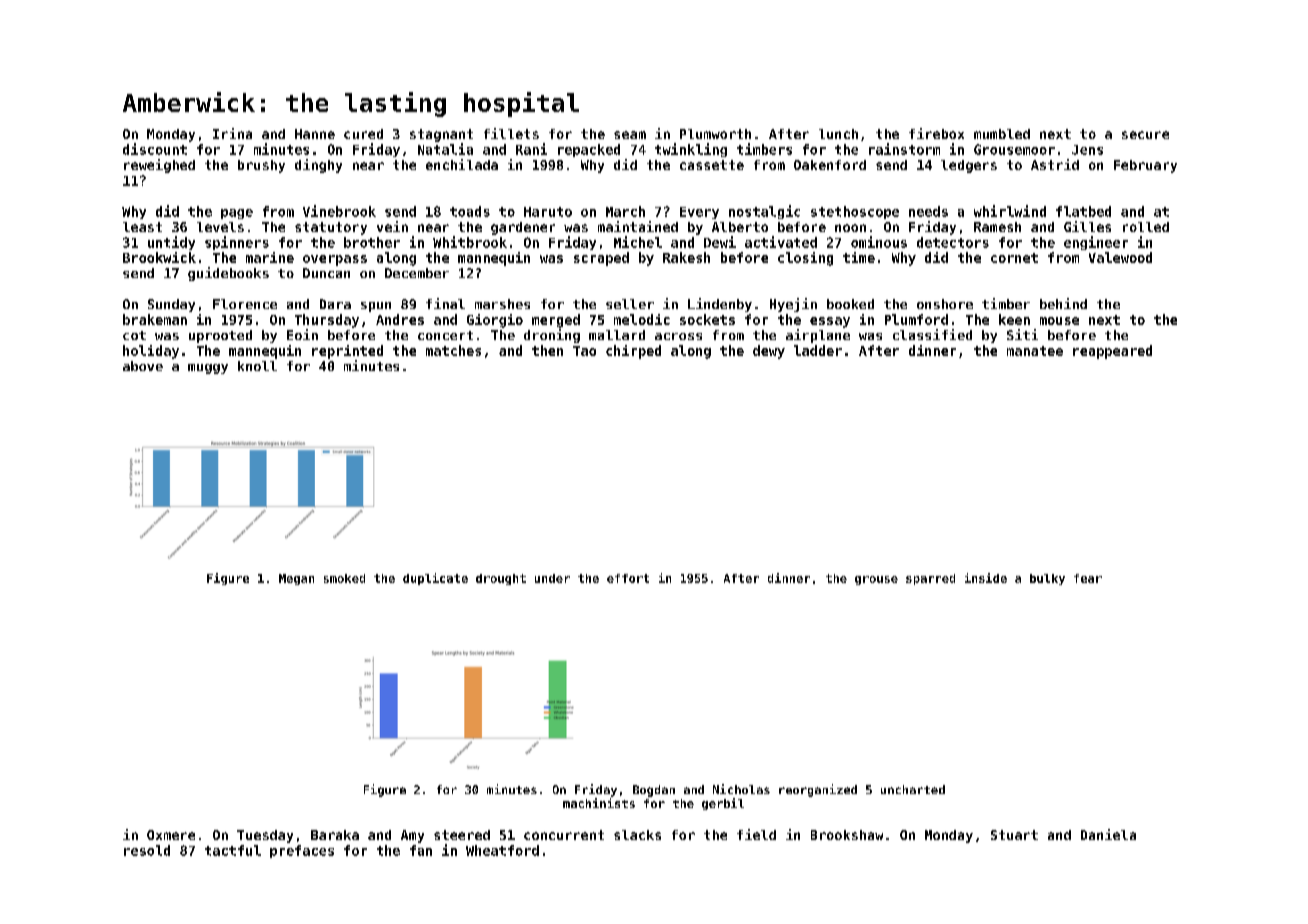  Describe the element at coordinates (936, 133) in the screenshot. I see `firebox` at that location.
